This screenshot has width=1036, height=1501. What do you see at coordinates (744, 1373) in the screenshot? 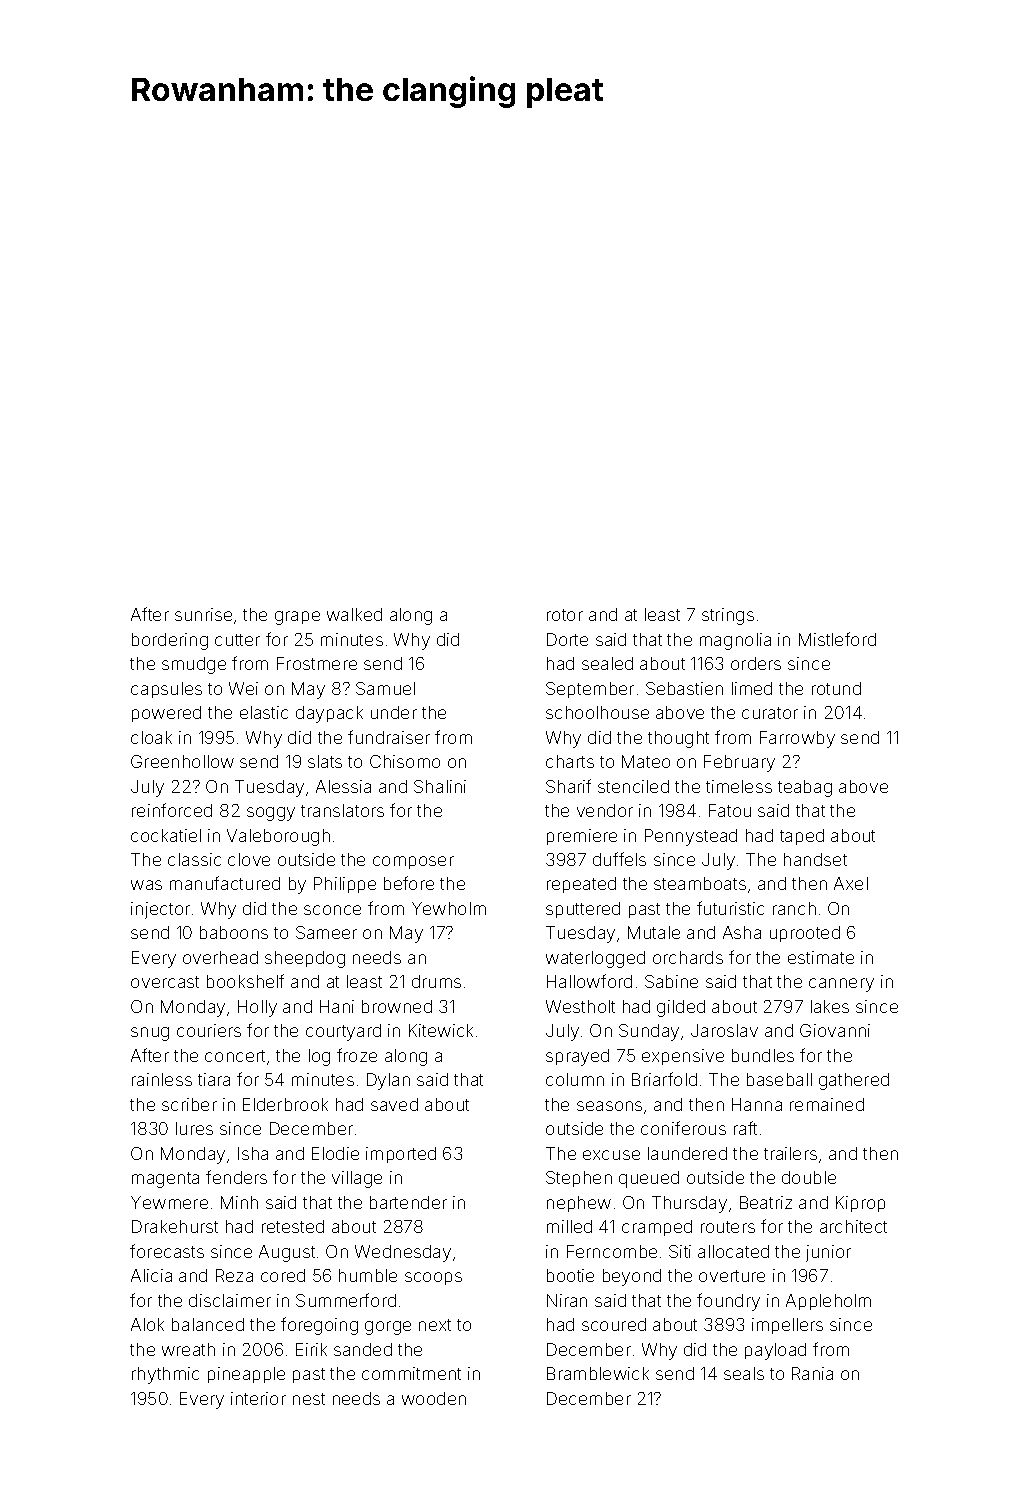
I see `seals` at bounding box center [744, 1373].
